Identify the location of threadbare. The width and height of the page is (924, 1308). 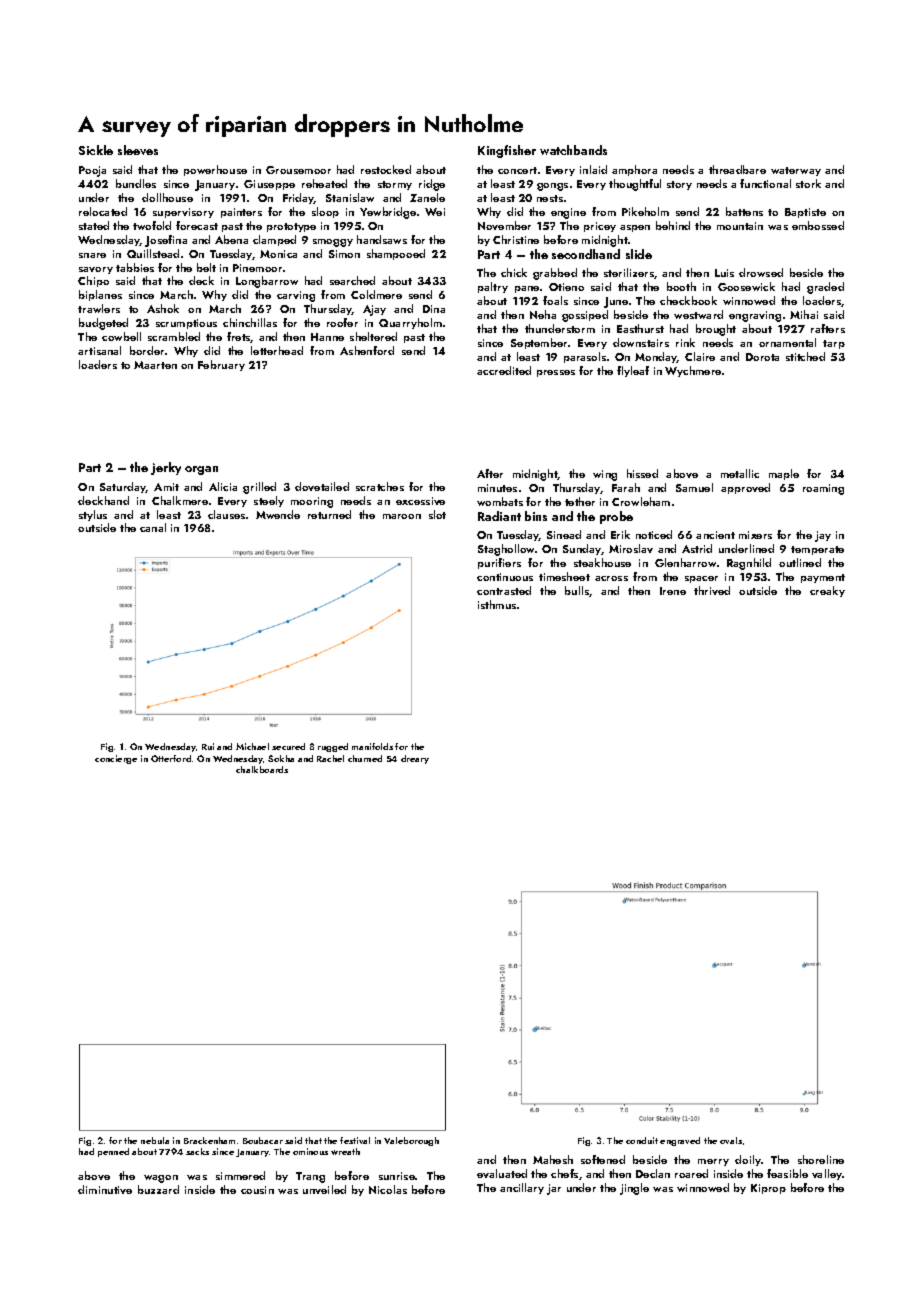
(737, 169).
